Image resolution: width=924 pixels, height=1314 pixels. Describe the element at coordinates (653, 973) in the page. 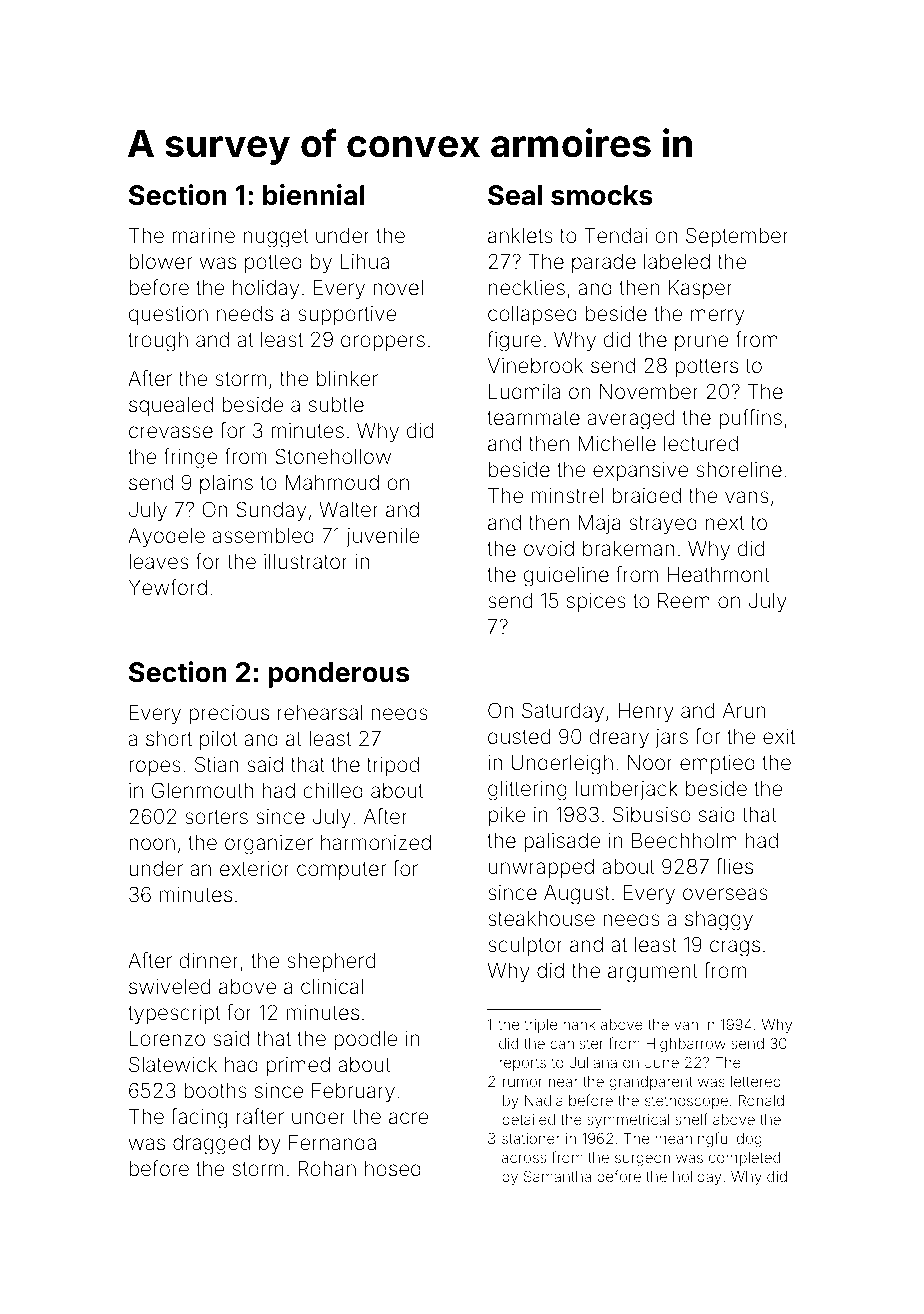

I see `argument` at that location.
